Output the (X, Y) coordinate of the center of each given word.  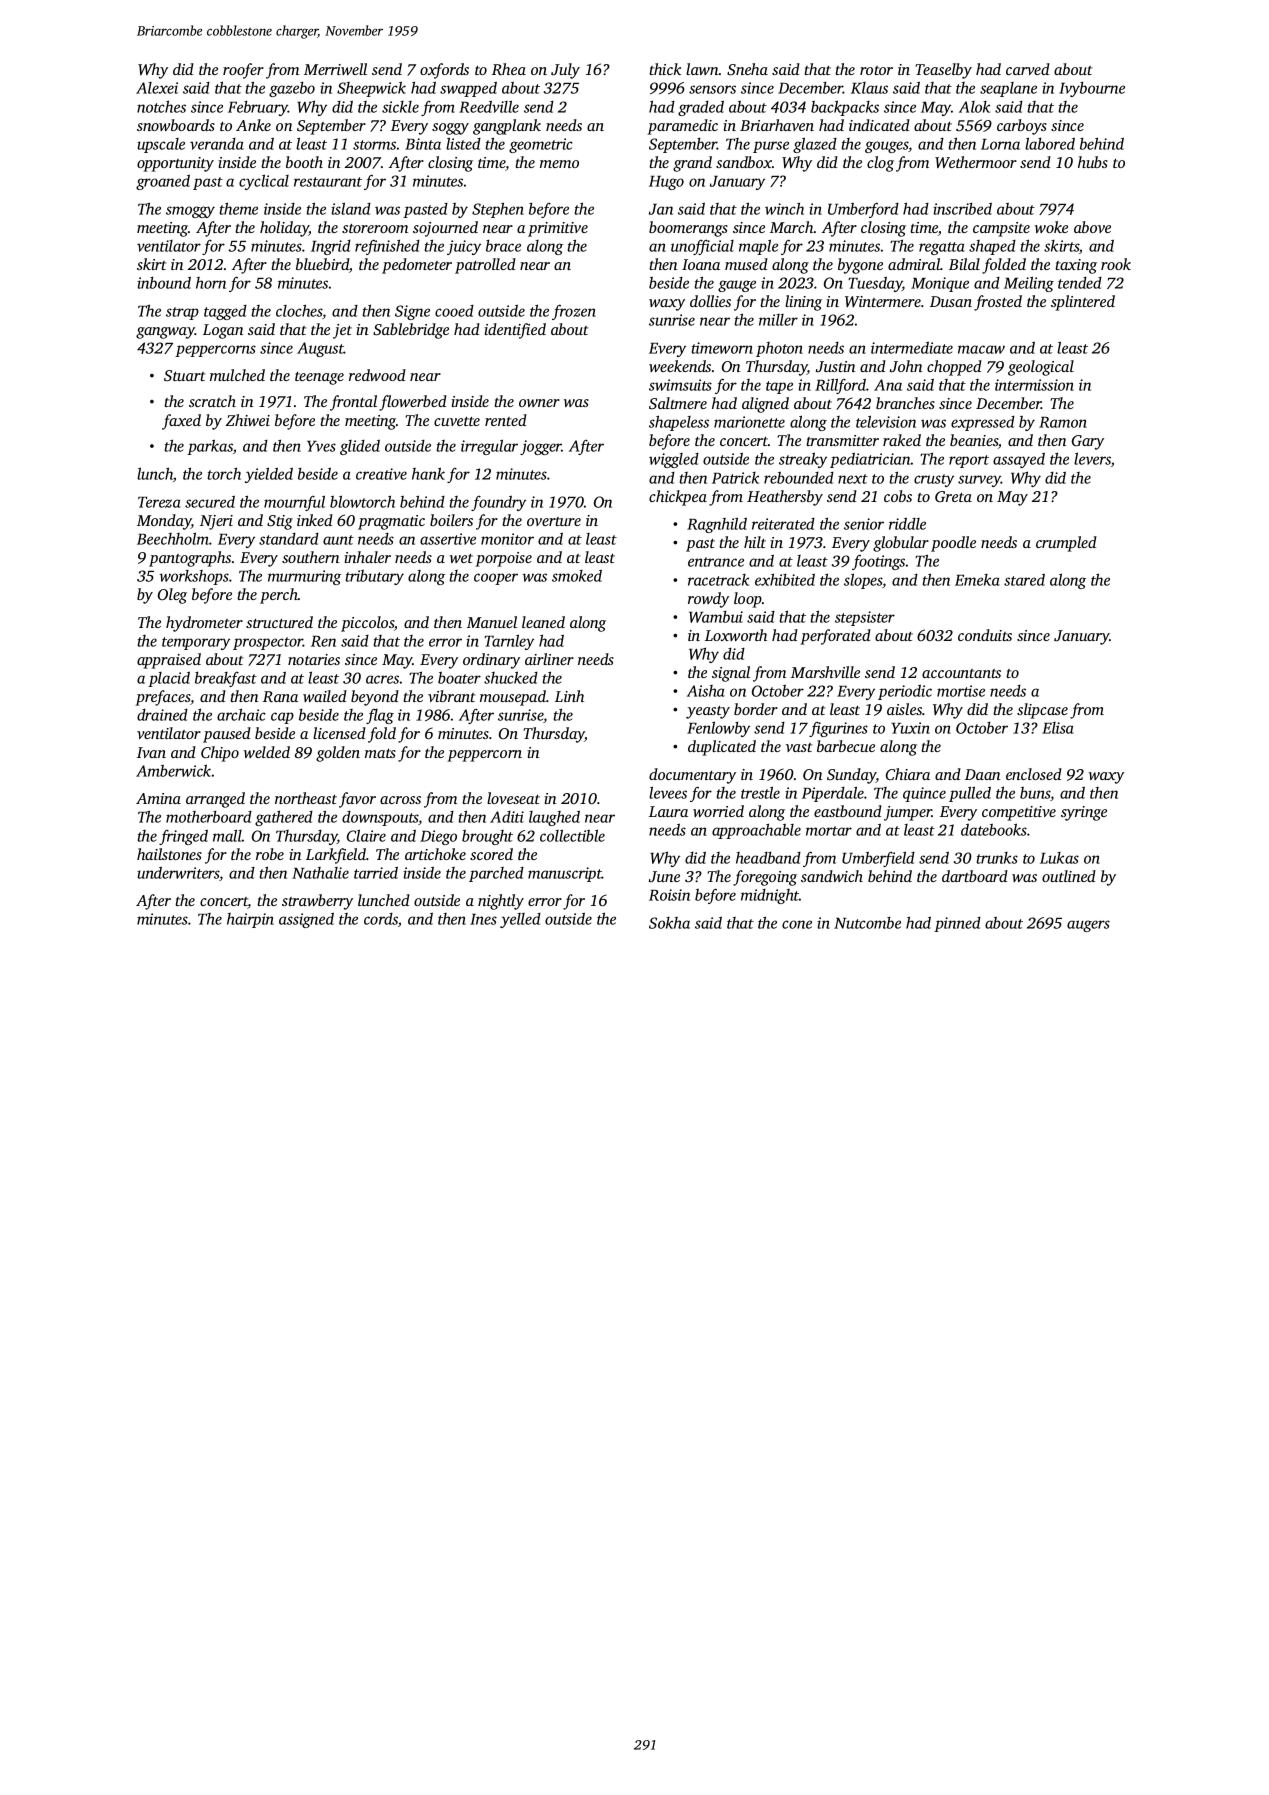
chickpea (678, 498)
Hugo (666, 183)
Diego (438, 837)
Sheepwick (371, 89)
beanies (974, 440)
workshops (194, 577)
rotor (876, 70)
